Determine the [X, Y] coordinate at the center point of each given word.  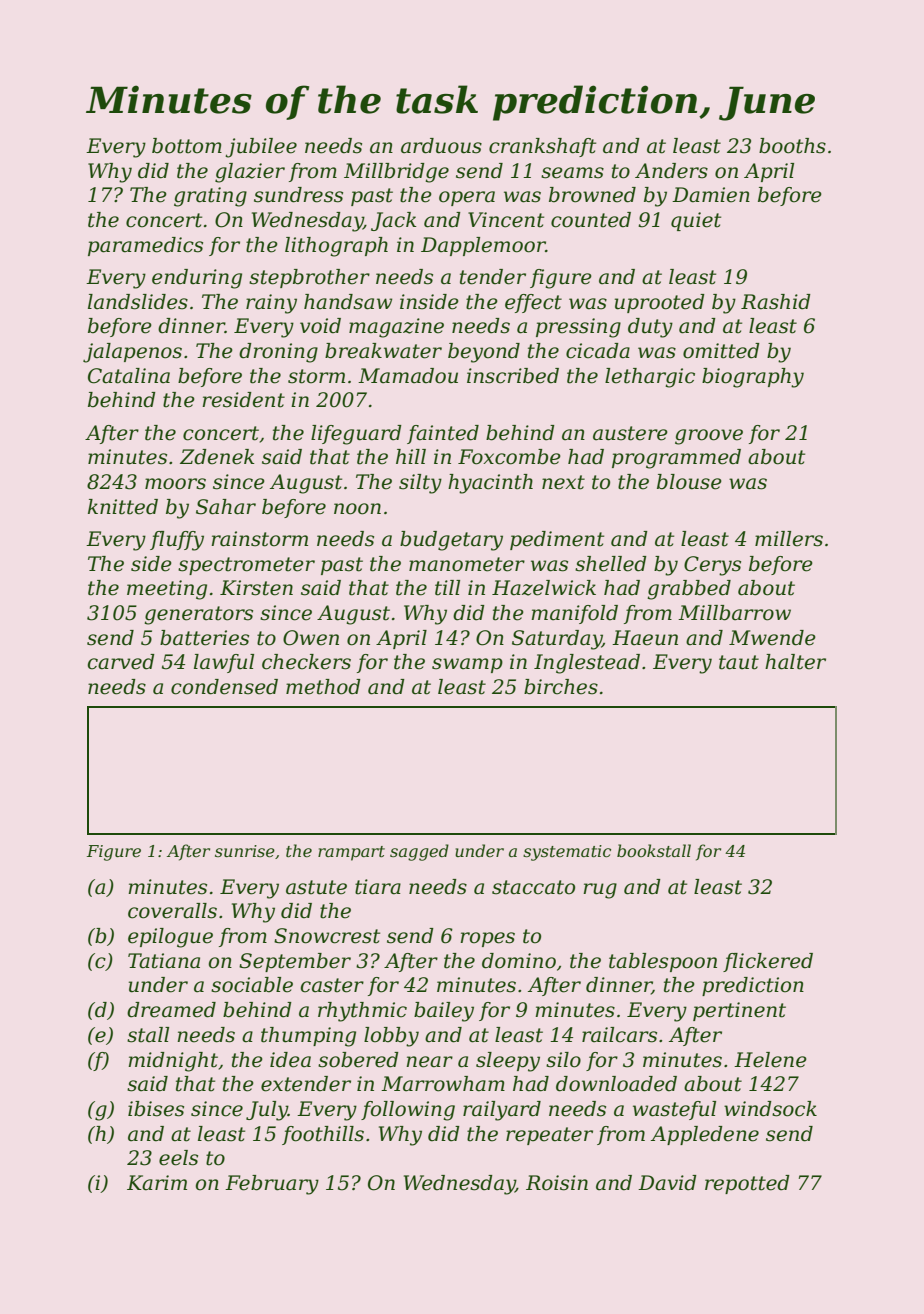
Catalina [129, 376]
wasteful [674, 1110]
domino [519, 961]
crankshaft [542, 147]
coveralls [172, 911]
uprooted [660, 303]
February [272, 1185]
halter [795, 662]
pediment [557, 540]
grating [210, 197]
